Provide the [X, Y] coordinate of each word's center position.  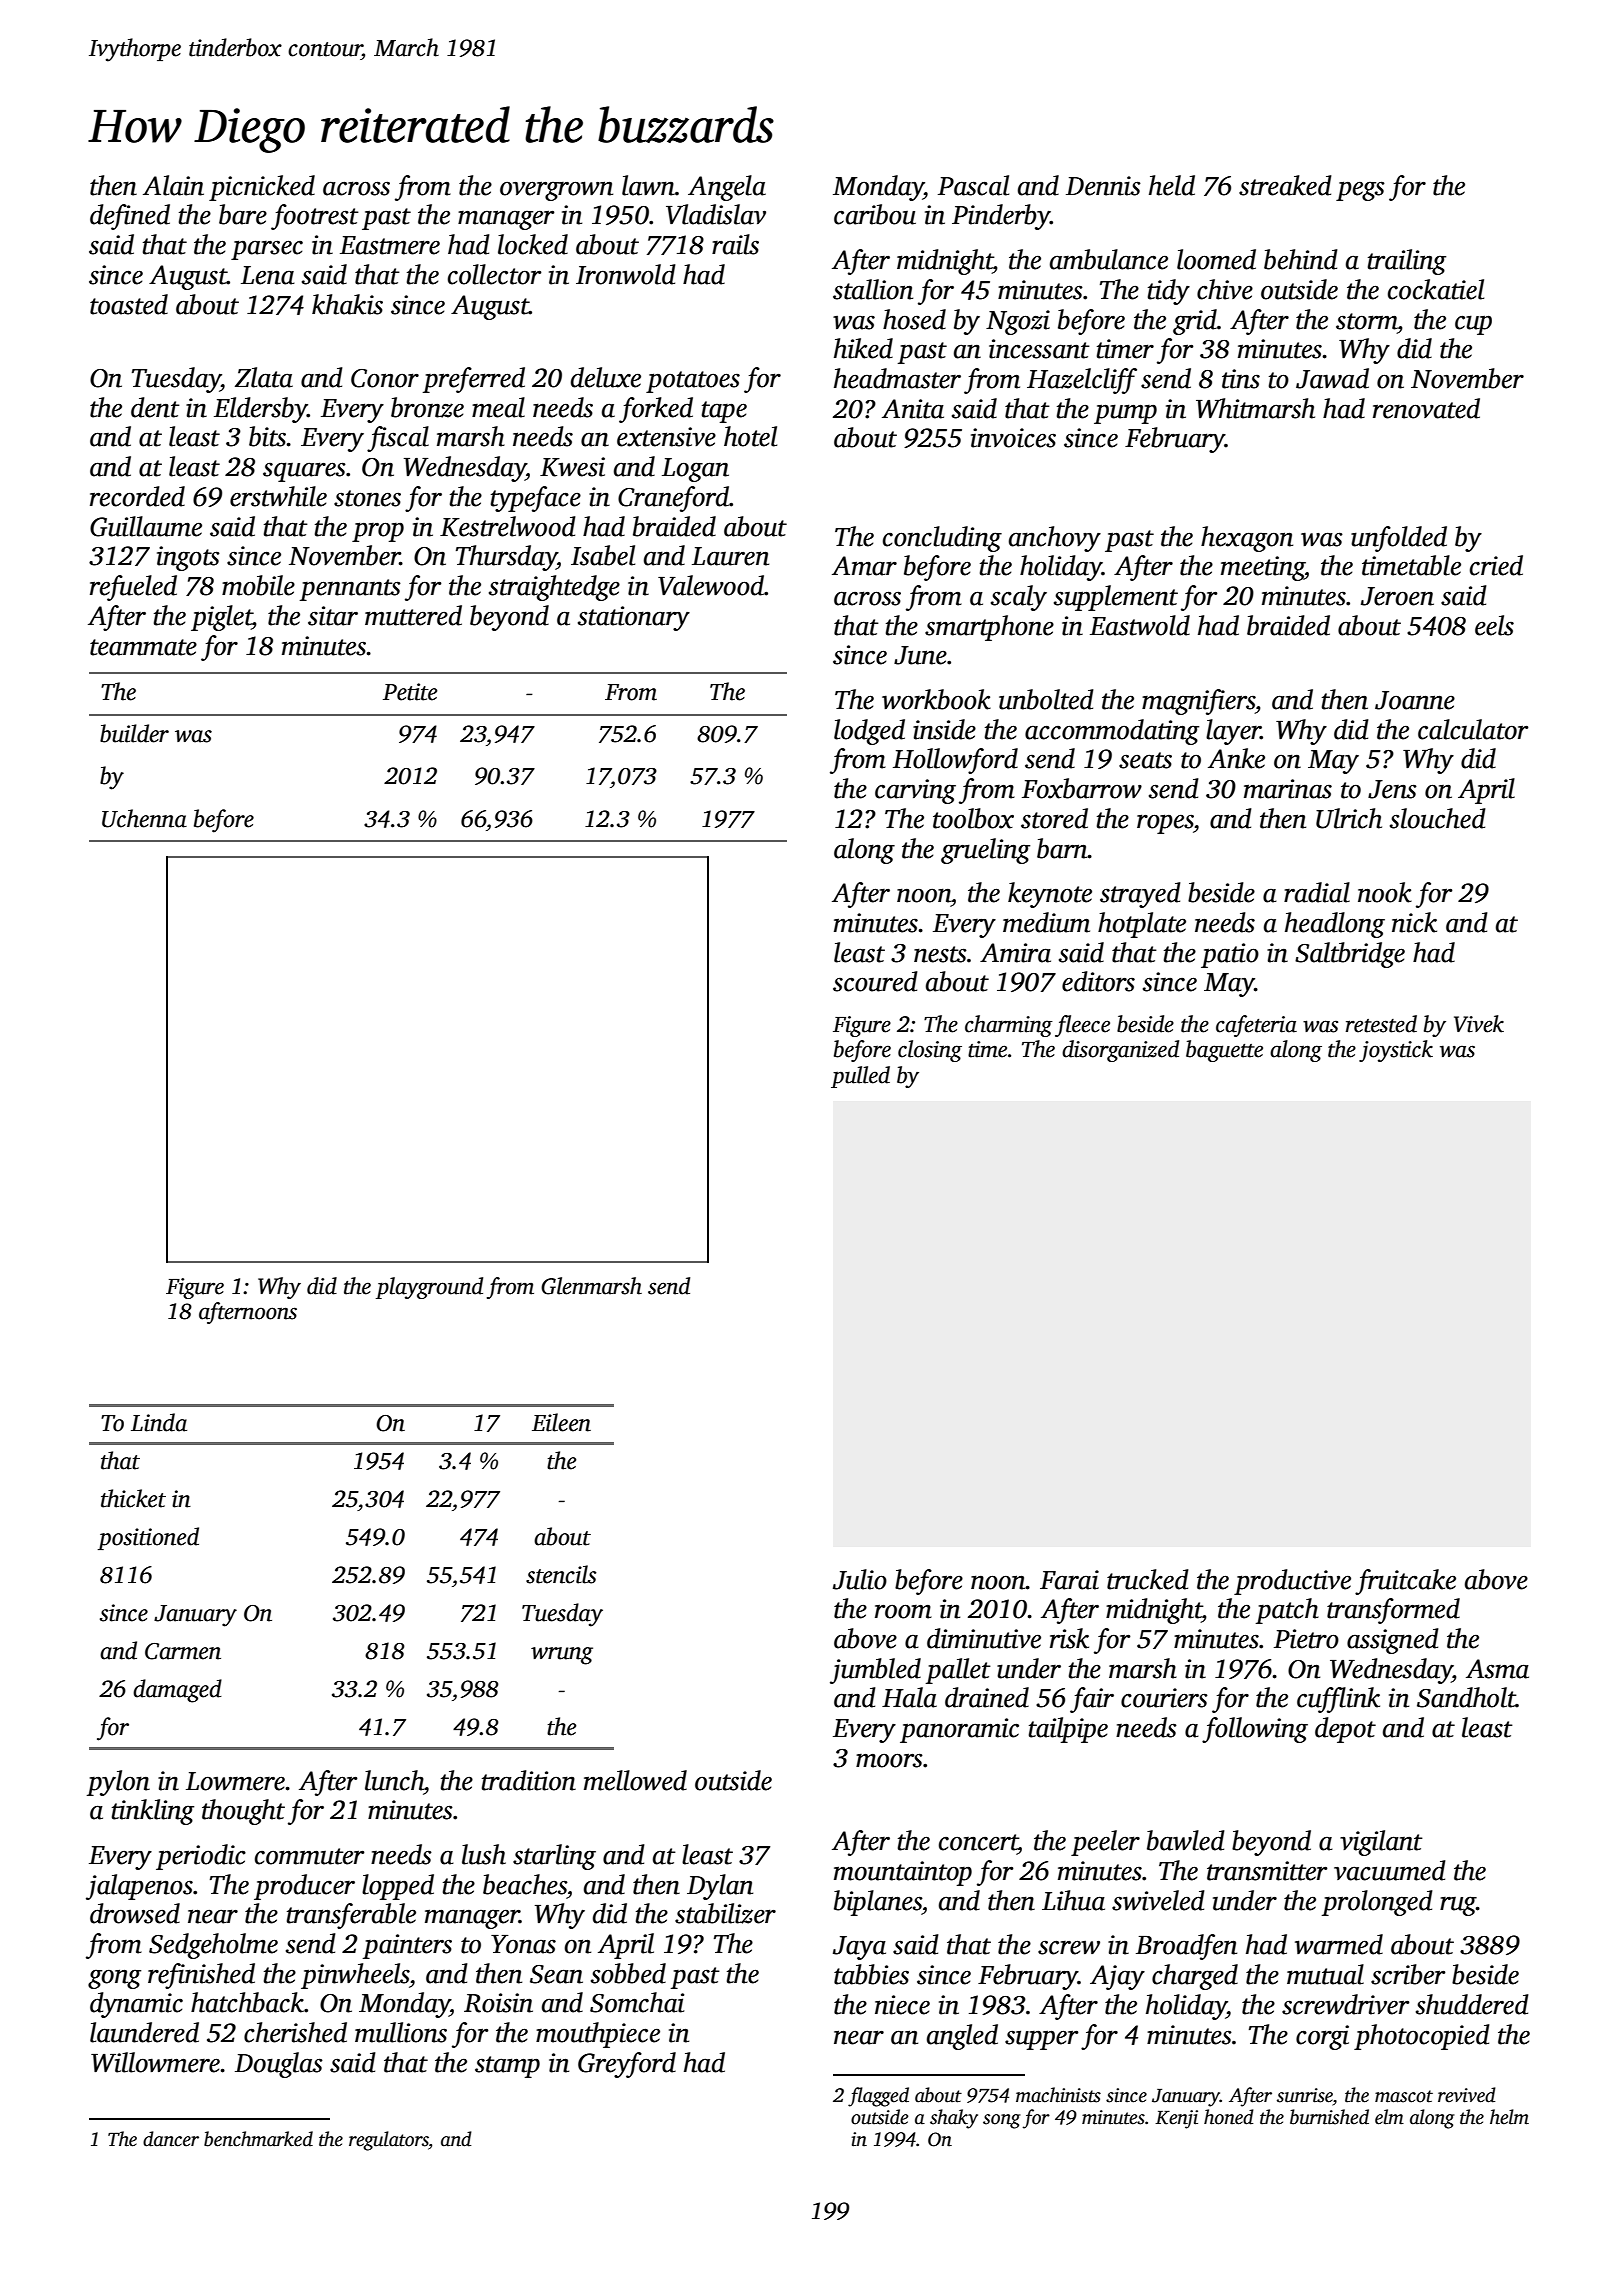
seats [1145, 760]
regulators [389, 2141]
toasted [129, 304]
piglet [221, 618]
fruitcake [1405, 1582]
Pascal [973, 185]
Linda [159, 1422]
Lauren [730, 556]
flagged [878, 2097]
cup [1473, 325]
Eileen [561, 1422]
